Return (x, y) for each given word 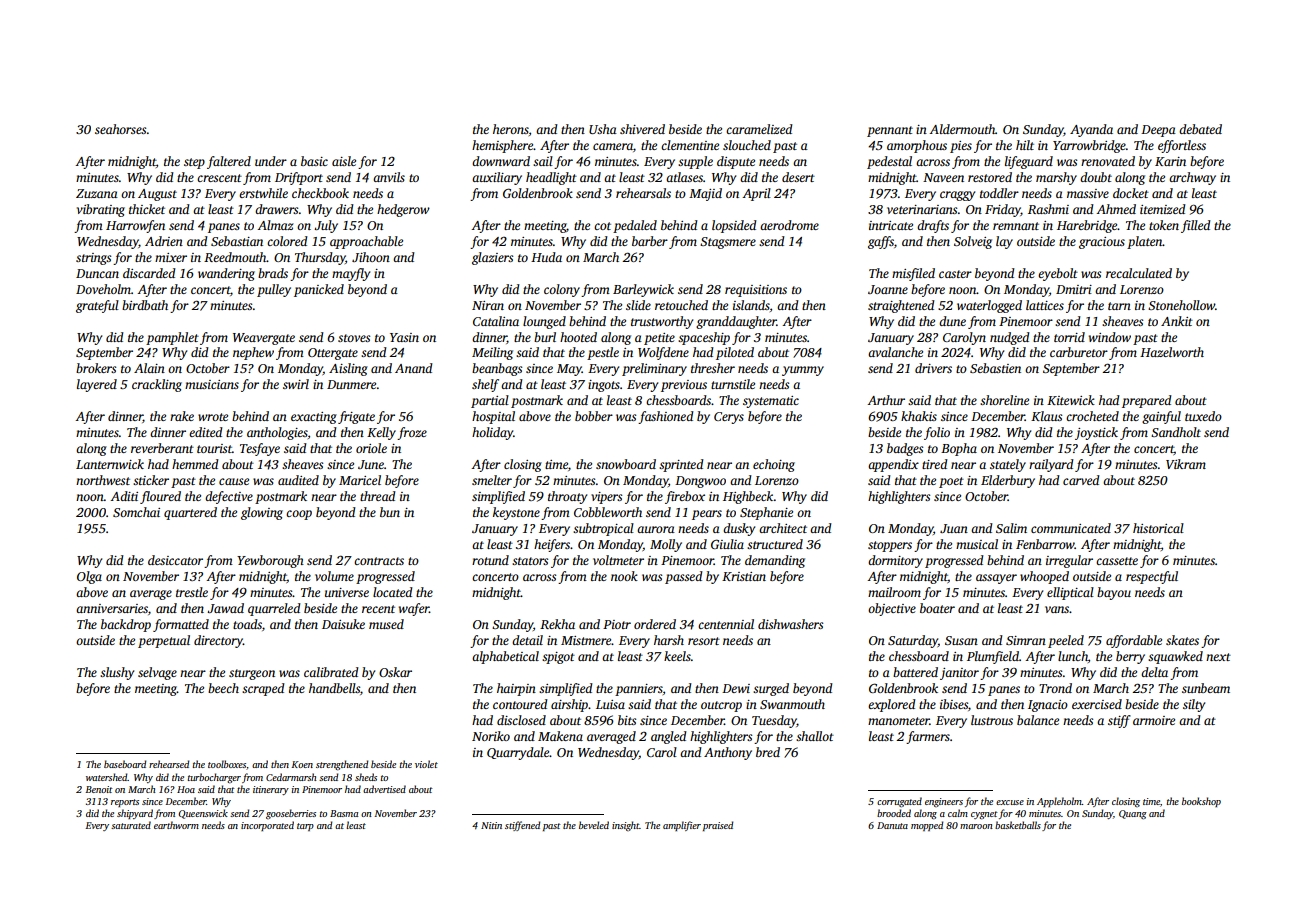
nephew (253, 353)
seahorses (120, 129)
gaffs (881, 242)
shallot (815, 736)
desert (798, 177)
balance (1038, 720)
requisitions (756, 291)
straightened (901, 306)
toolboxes (227, 764)
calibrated (331, 672)
